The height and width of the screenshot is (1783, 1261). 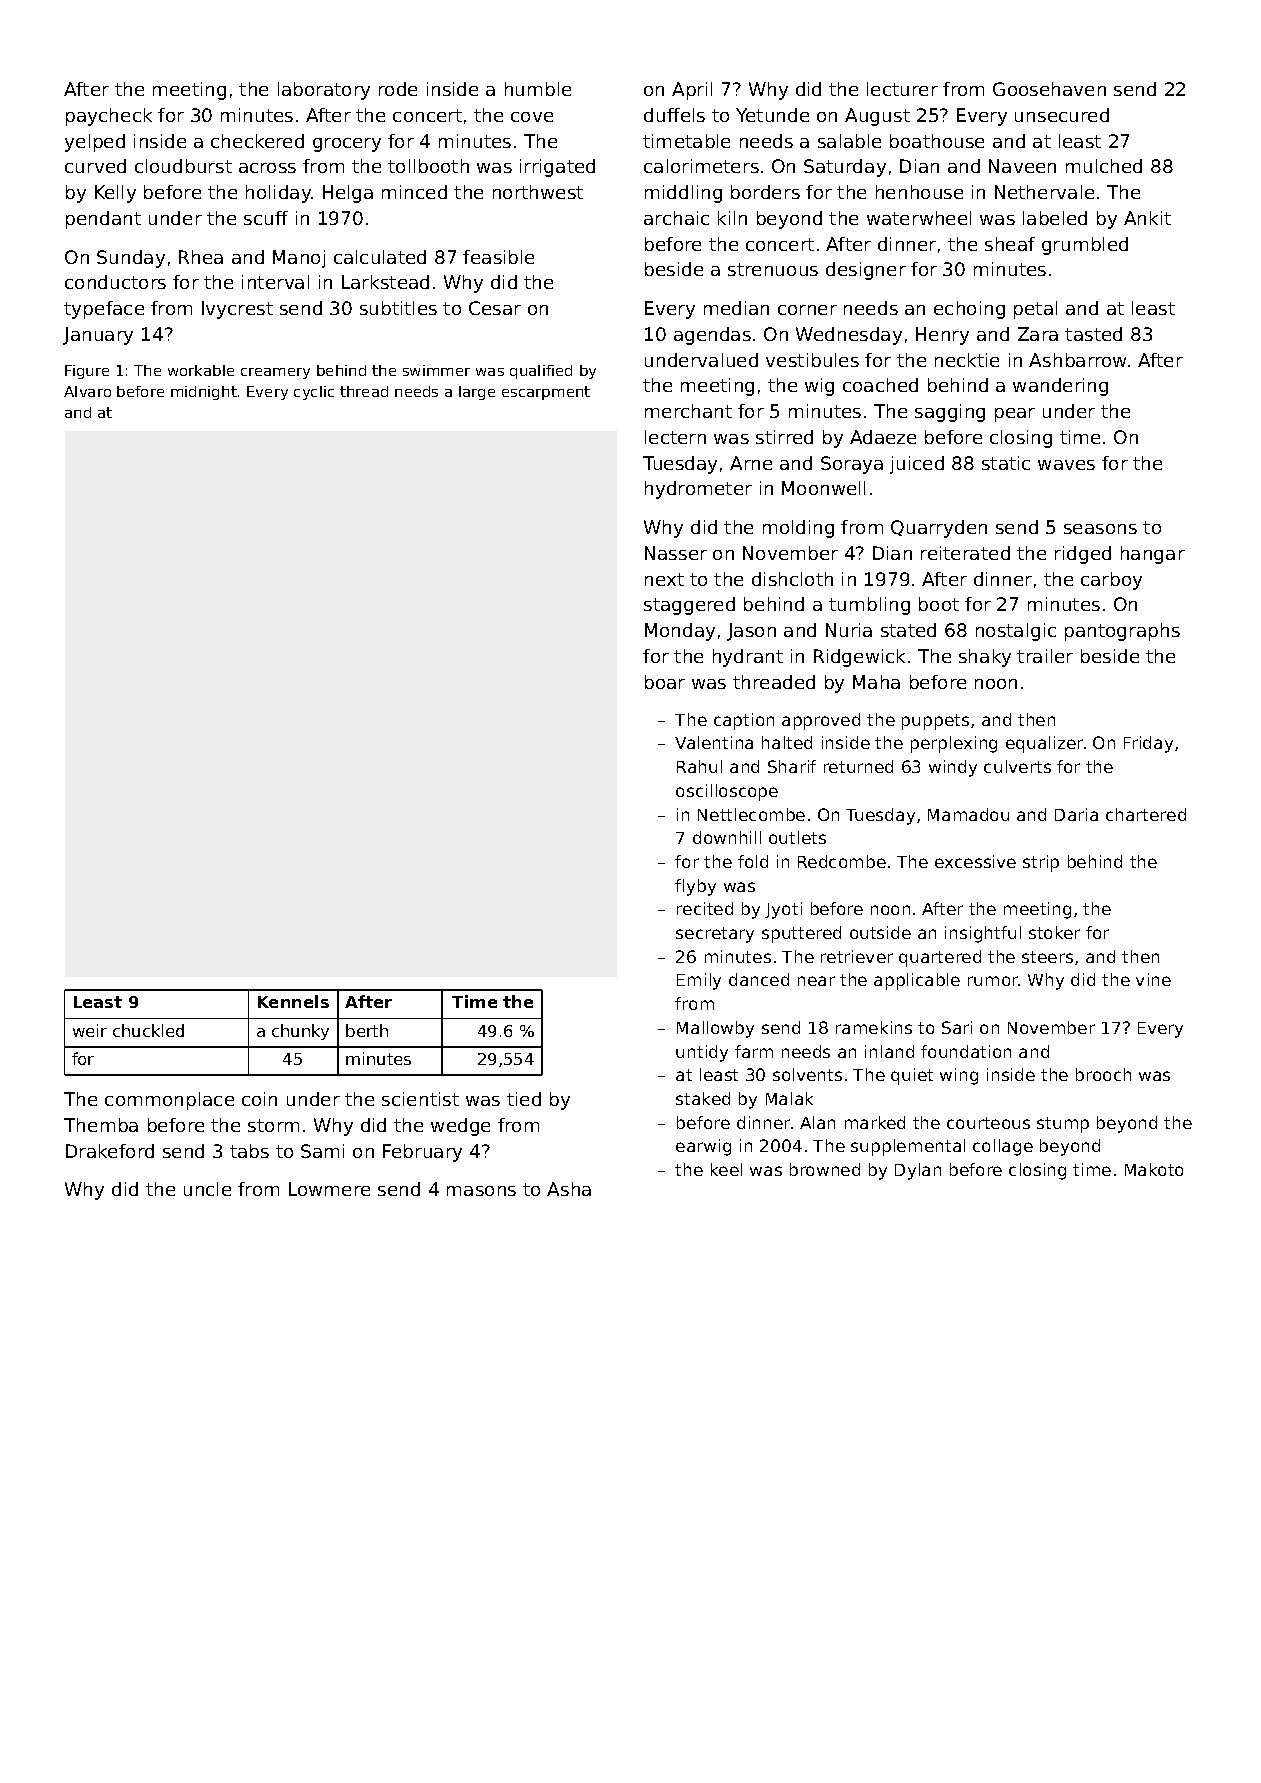 What do you see at coordinates (249, 1151) in the screenshot?
I see `tabs` at bounding box center [249, 1151].
